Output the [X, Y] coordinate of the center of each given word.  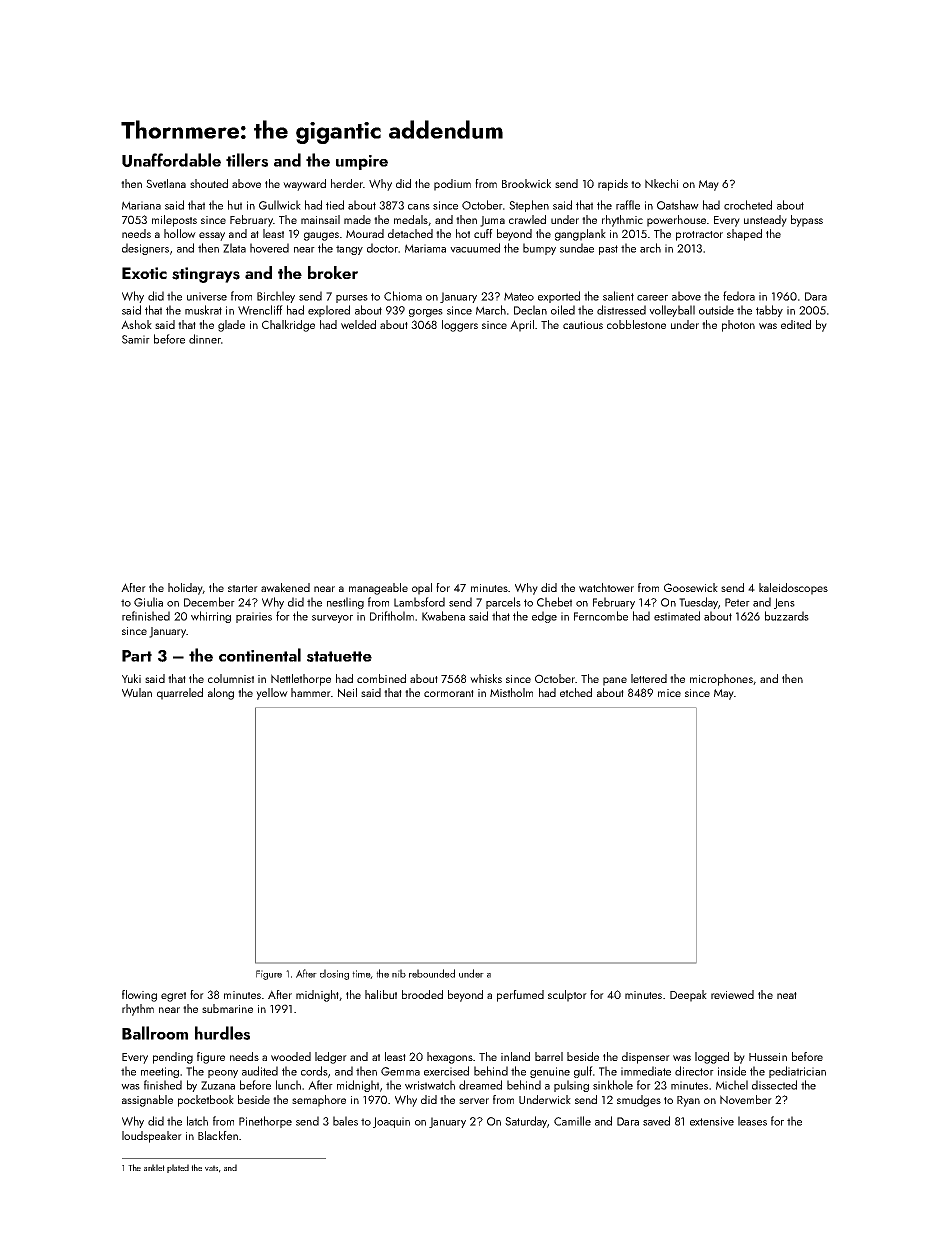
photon [738, 326]
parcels [503, 603]
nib [399, 973]
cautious [583, 325]
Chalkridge [288, 326]
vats [211, 1168]
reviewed [732, 994]
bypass [807, 221]
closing [334, 974]
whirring [211, 617]
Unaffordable [171, 160]
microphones [721, 680]
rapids [613, 185]
